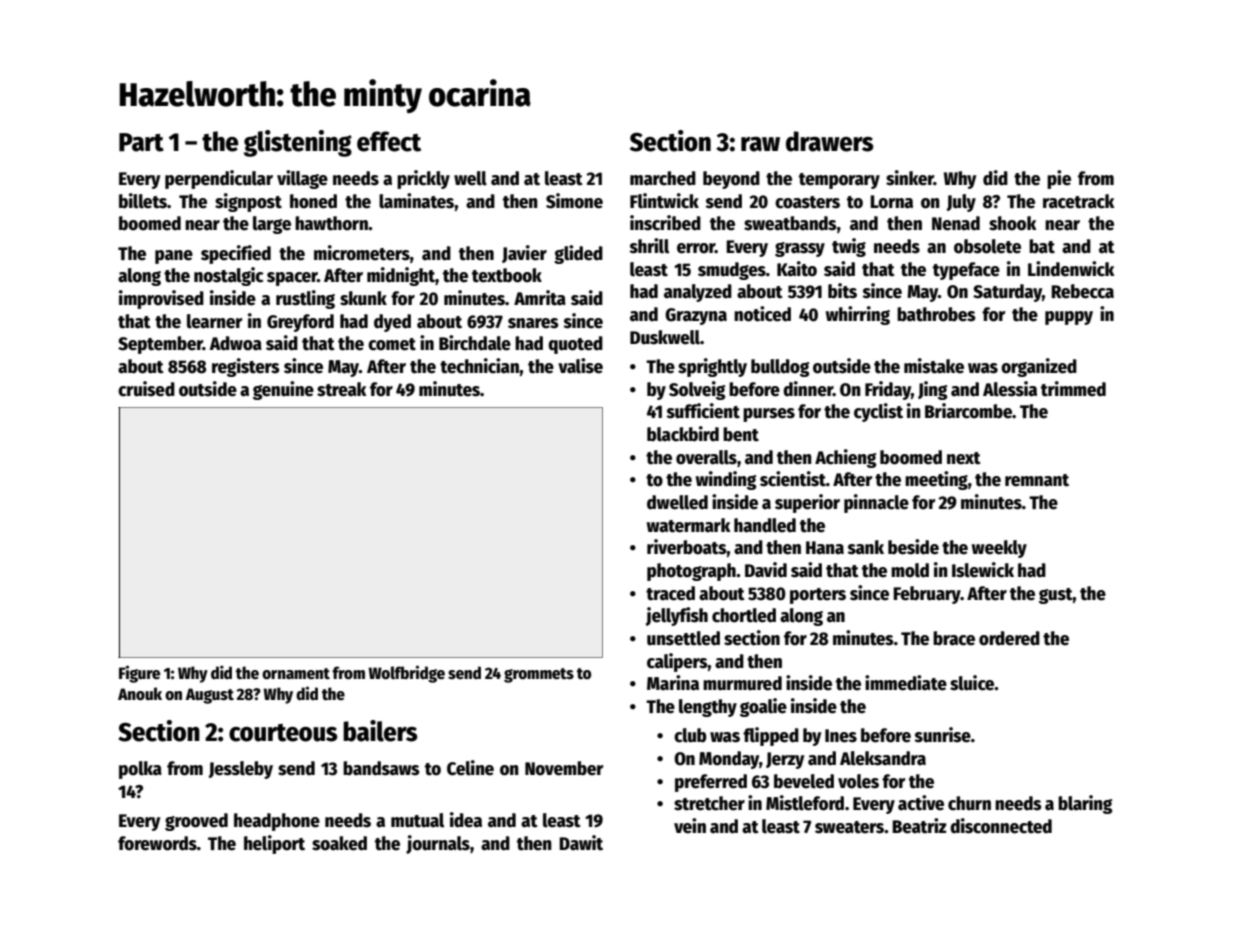 This screenshot has width=1233, height=952. What do you see at coordinates (274, 844) in the screenshot?
I see `heliport` at bounding box center [274, 844].
